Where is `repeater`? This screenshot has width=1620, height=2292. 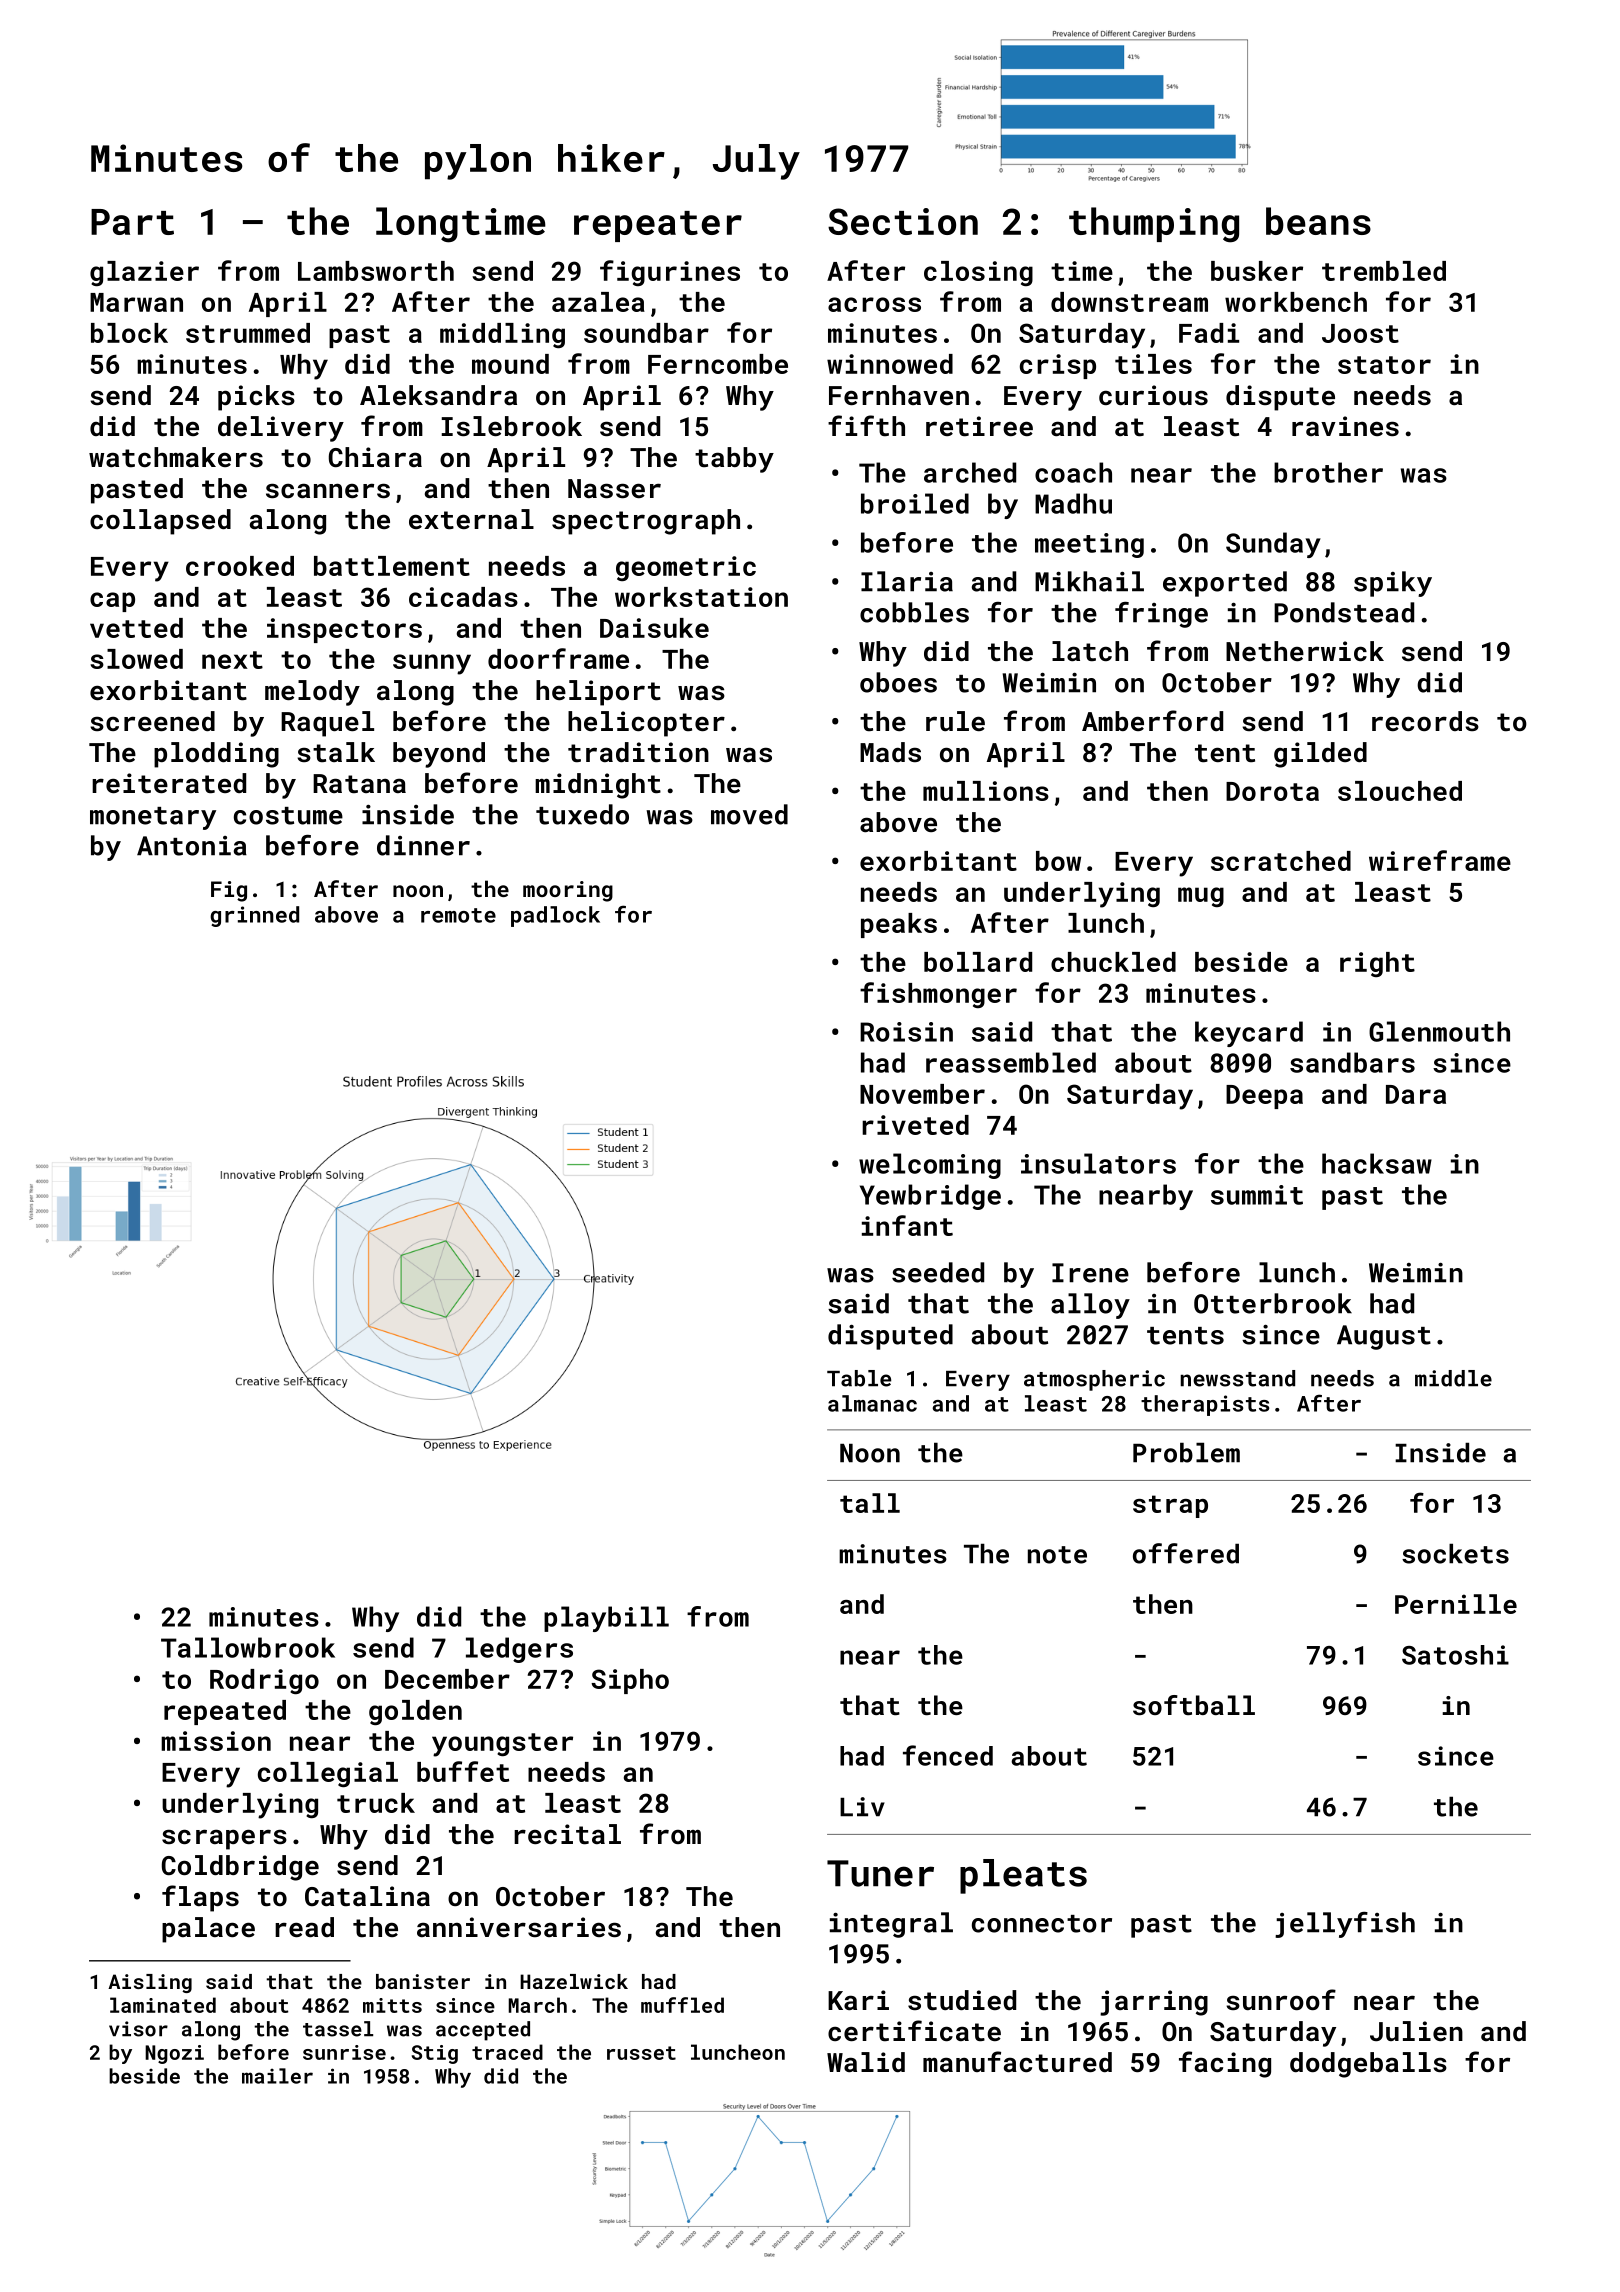 repeater is located at coordinates (658, 226).
